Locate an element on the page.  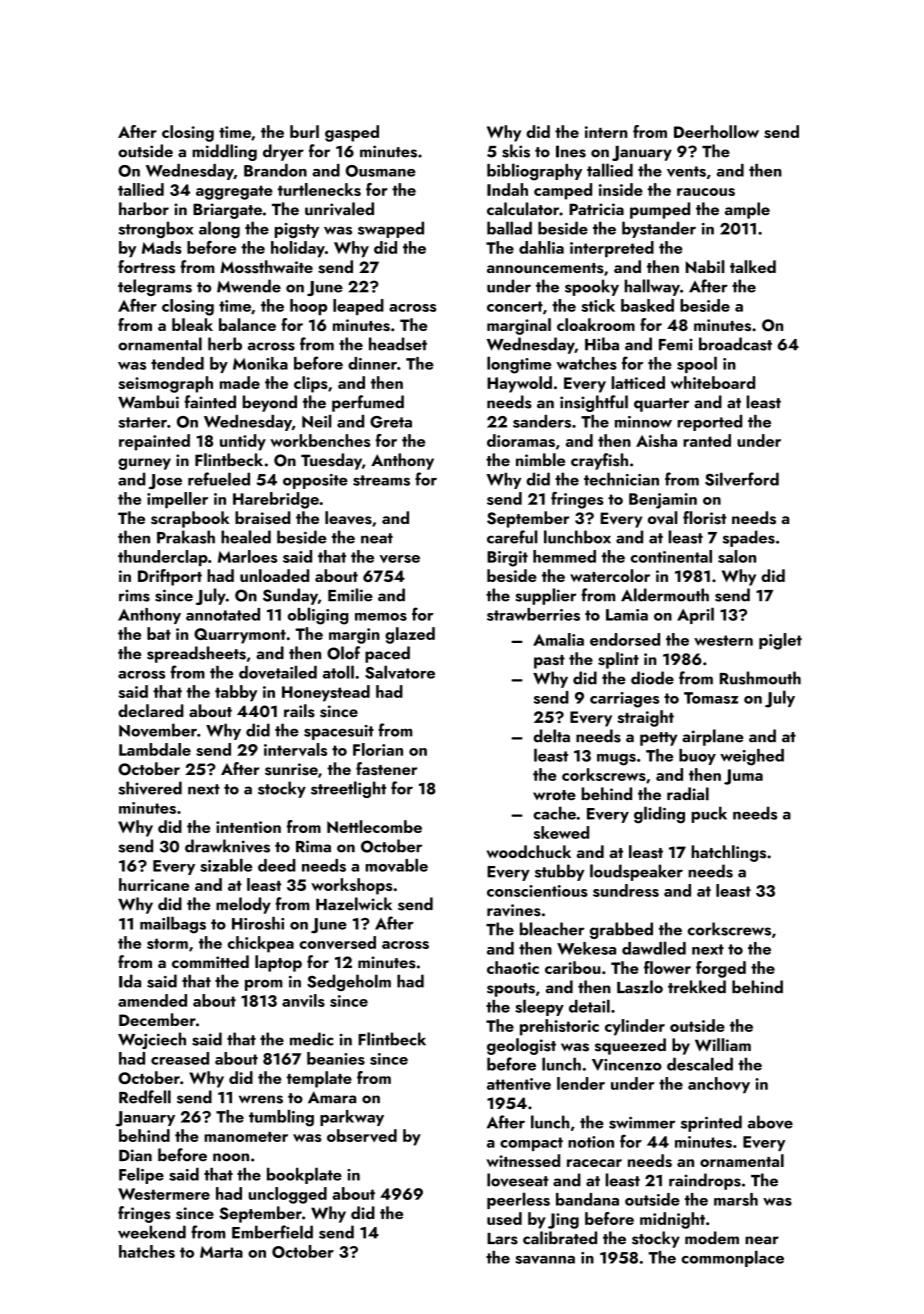
Emberfield is located at coordinates (272, 1232).
